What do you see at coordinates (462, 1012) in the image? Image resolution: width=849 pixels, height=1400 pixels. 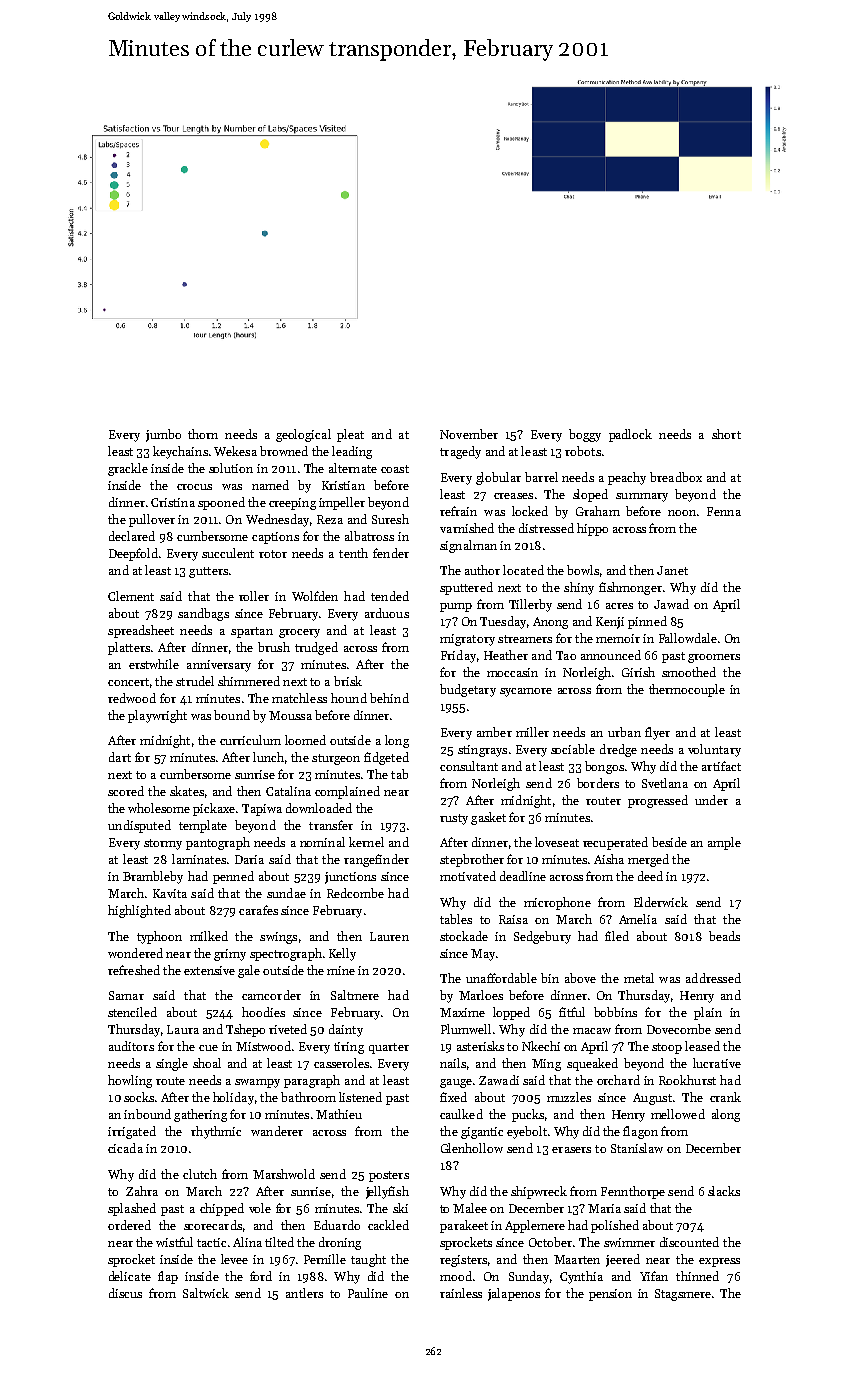 I see `Maxime` at bounding box center [462, 1012].
